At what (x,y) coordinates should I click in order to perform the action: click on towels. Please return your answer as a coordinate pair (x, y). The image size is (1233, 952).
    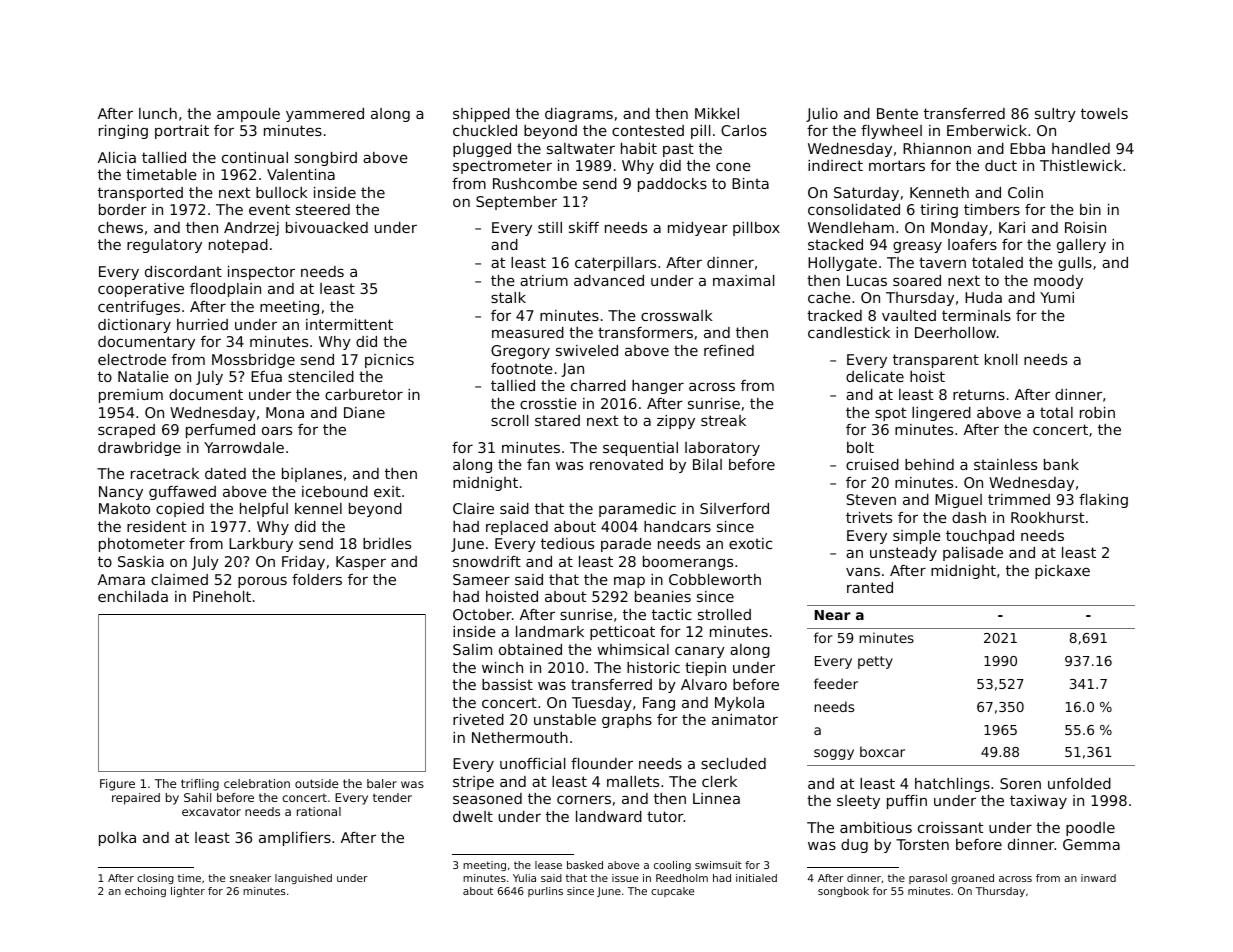
    Looking at the image, I should click on (1104, 113).
